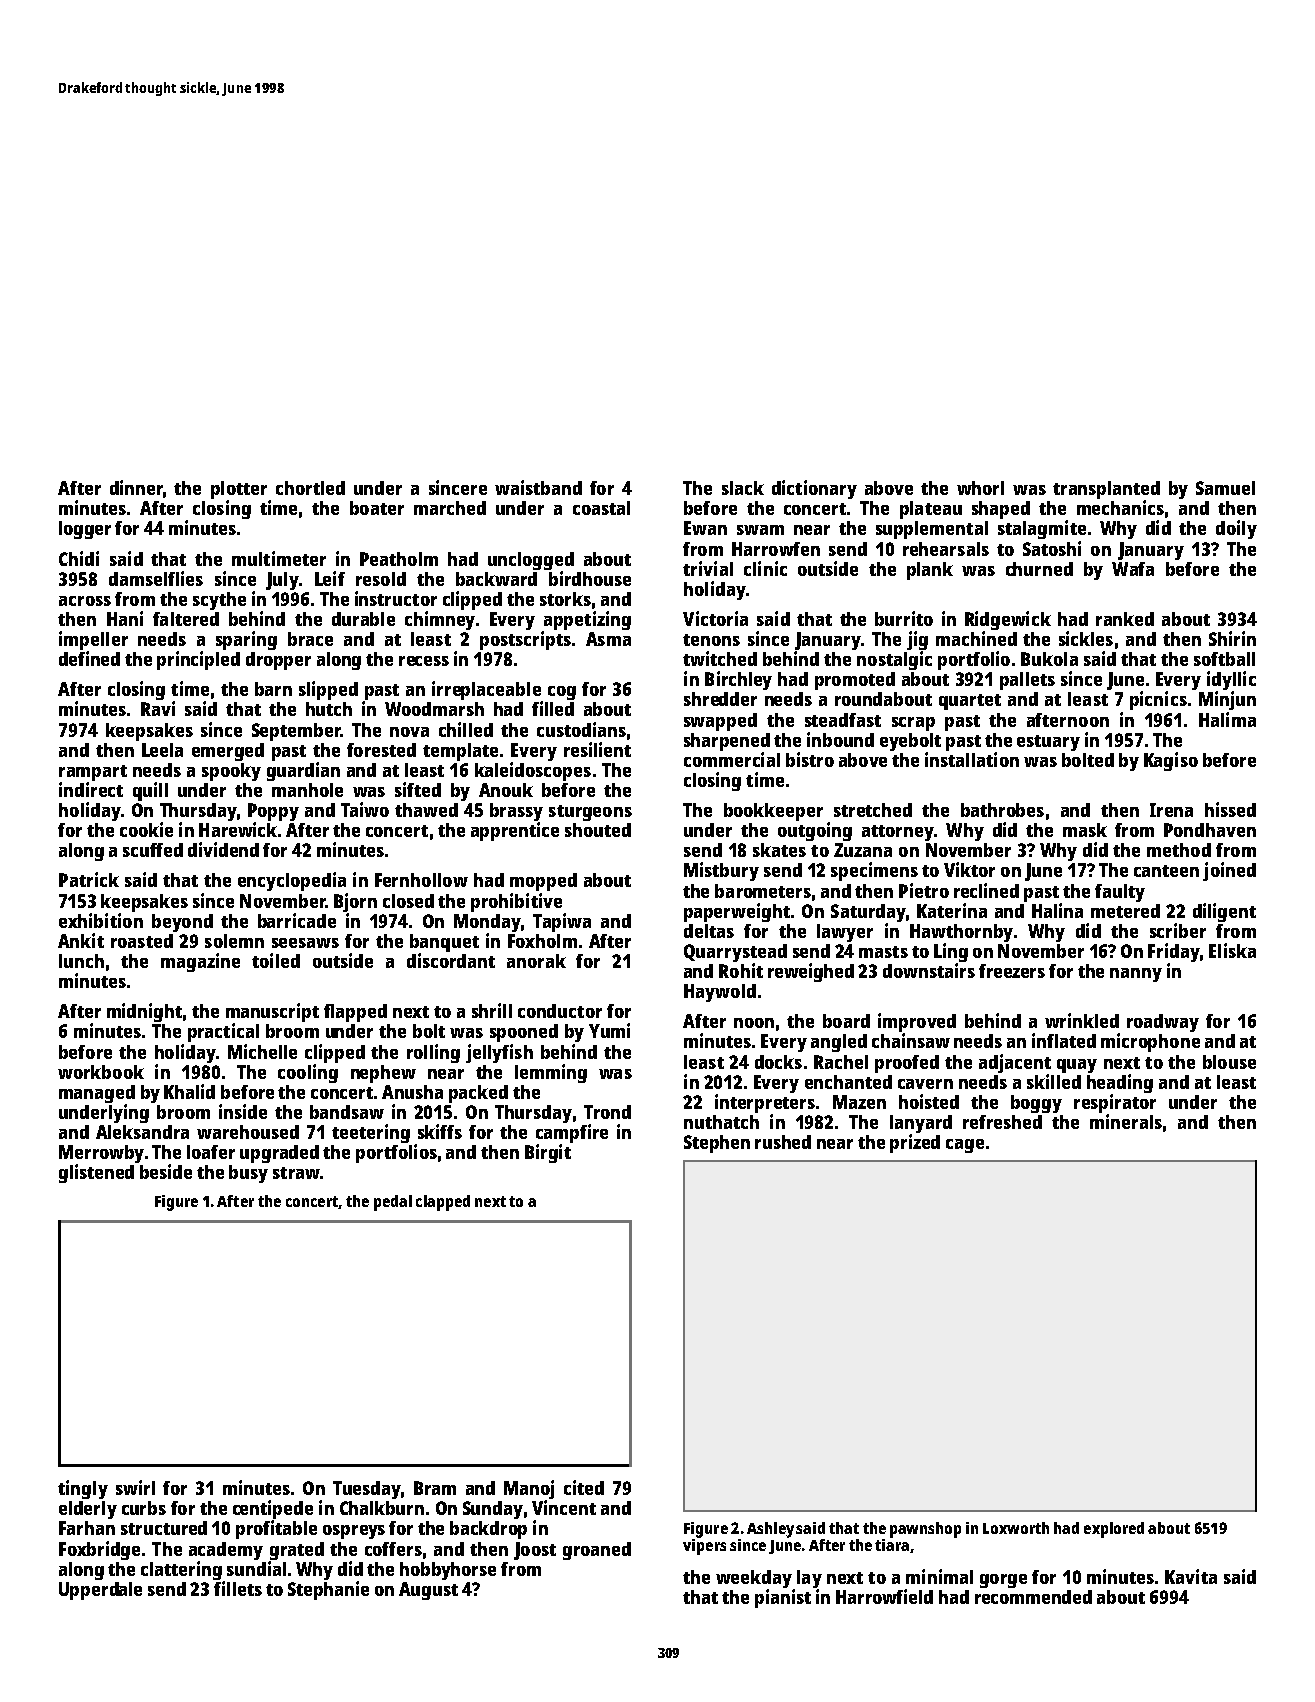 This screenshot has height=1702, width=1315. What do you see at coordinates (231, 772) in the screenshot?
I see `spooky` at bounding box center [231, 772].
